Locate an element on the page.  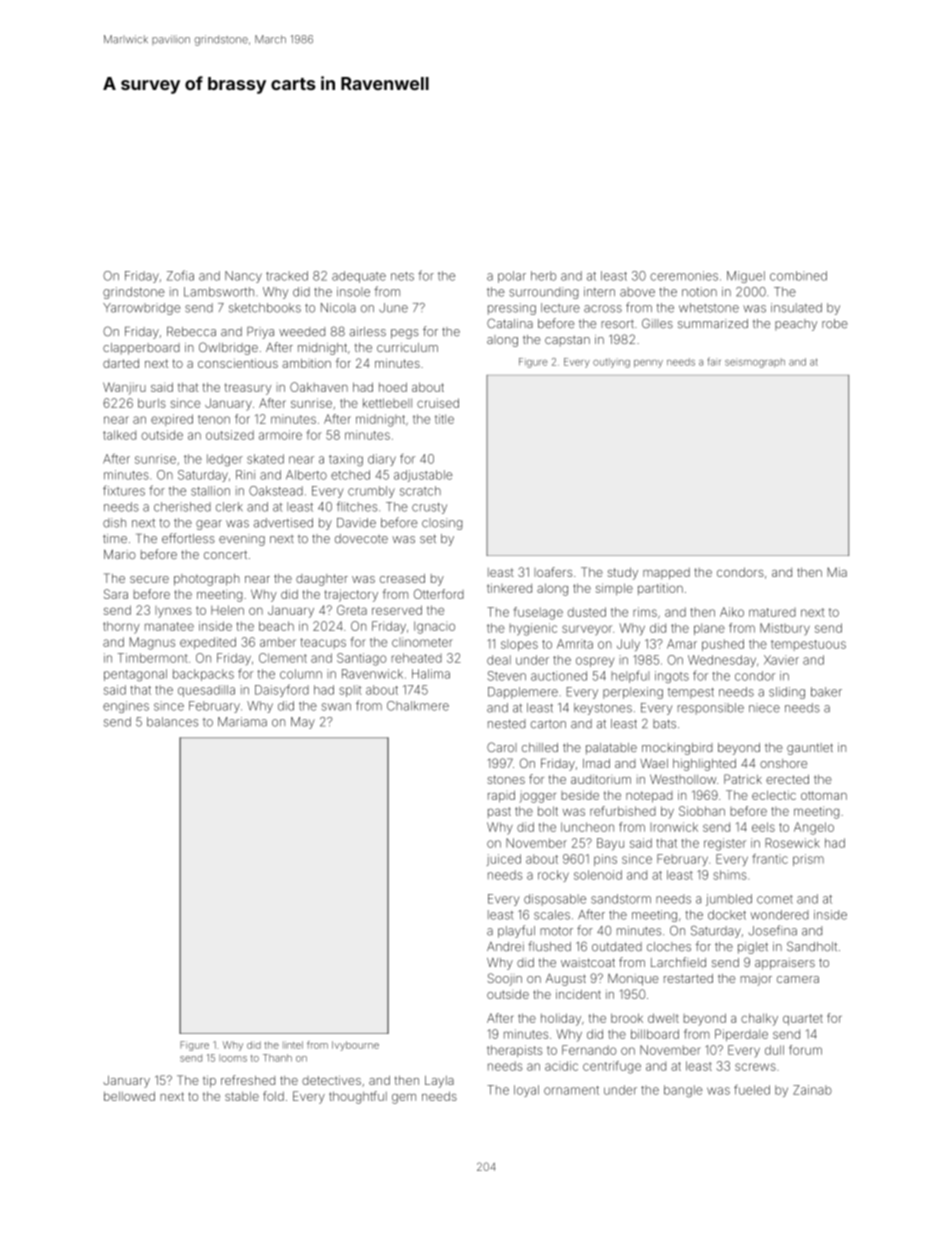
mapped is located at coordinates (666, 574).
